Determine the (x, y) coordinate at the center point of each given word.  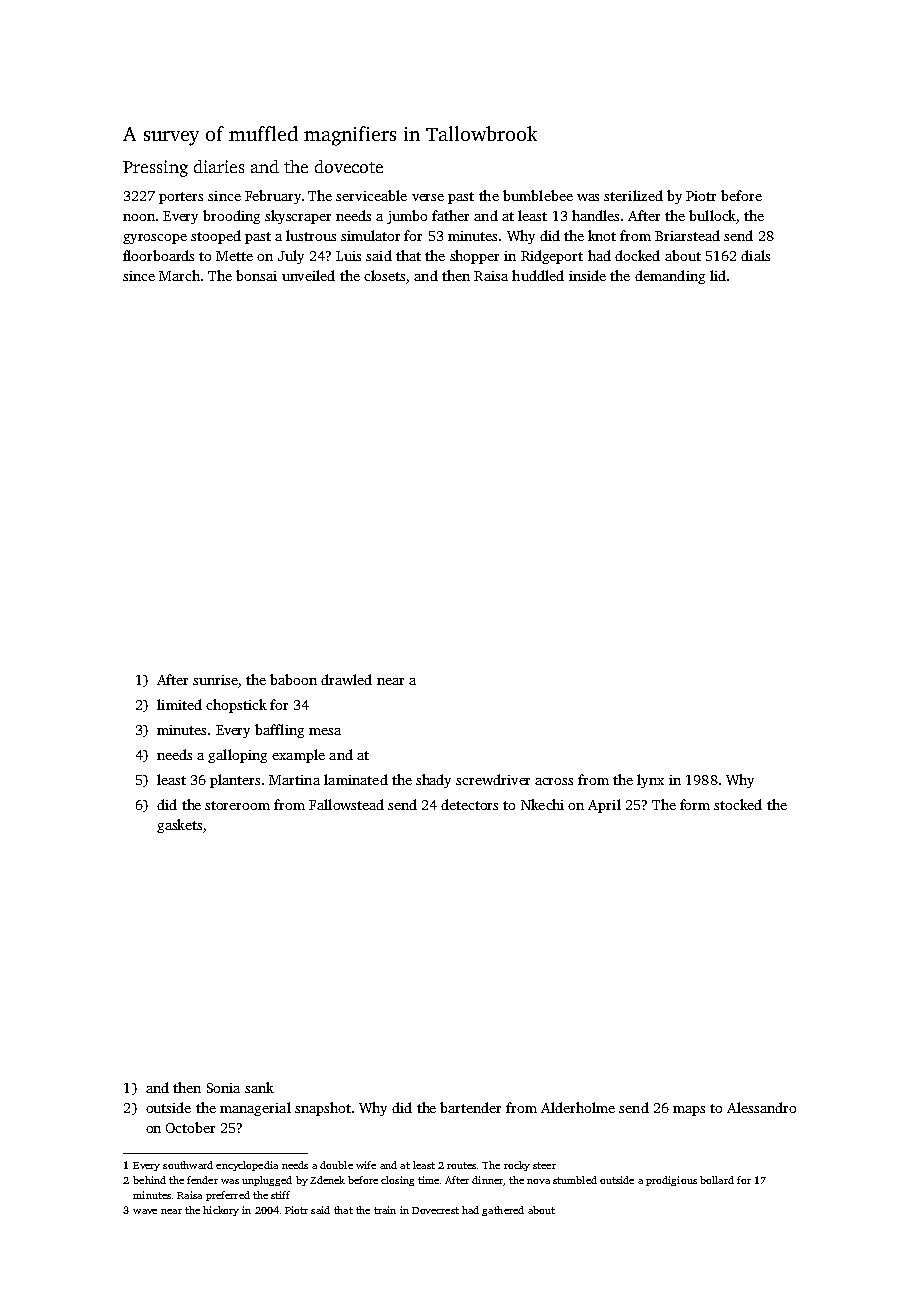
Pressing (155, 168)
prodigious (671, 1181)
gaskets (179, 826)
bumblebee (538, 195)
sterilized (633, 195)
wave (145, 1211)
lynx (650, 781)
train (385, 1210)
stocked (738, 804)
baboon (293, 679)
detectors (469, 804)
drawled (346, 679)
